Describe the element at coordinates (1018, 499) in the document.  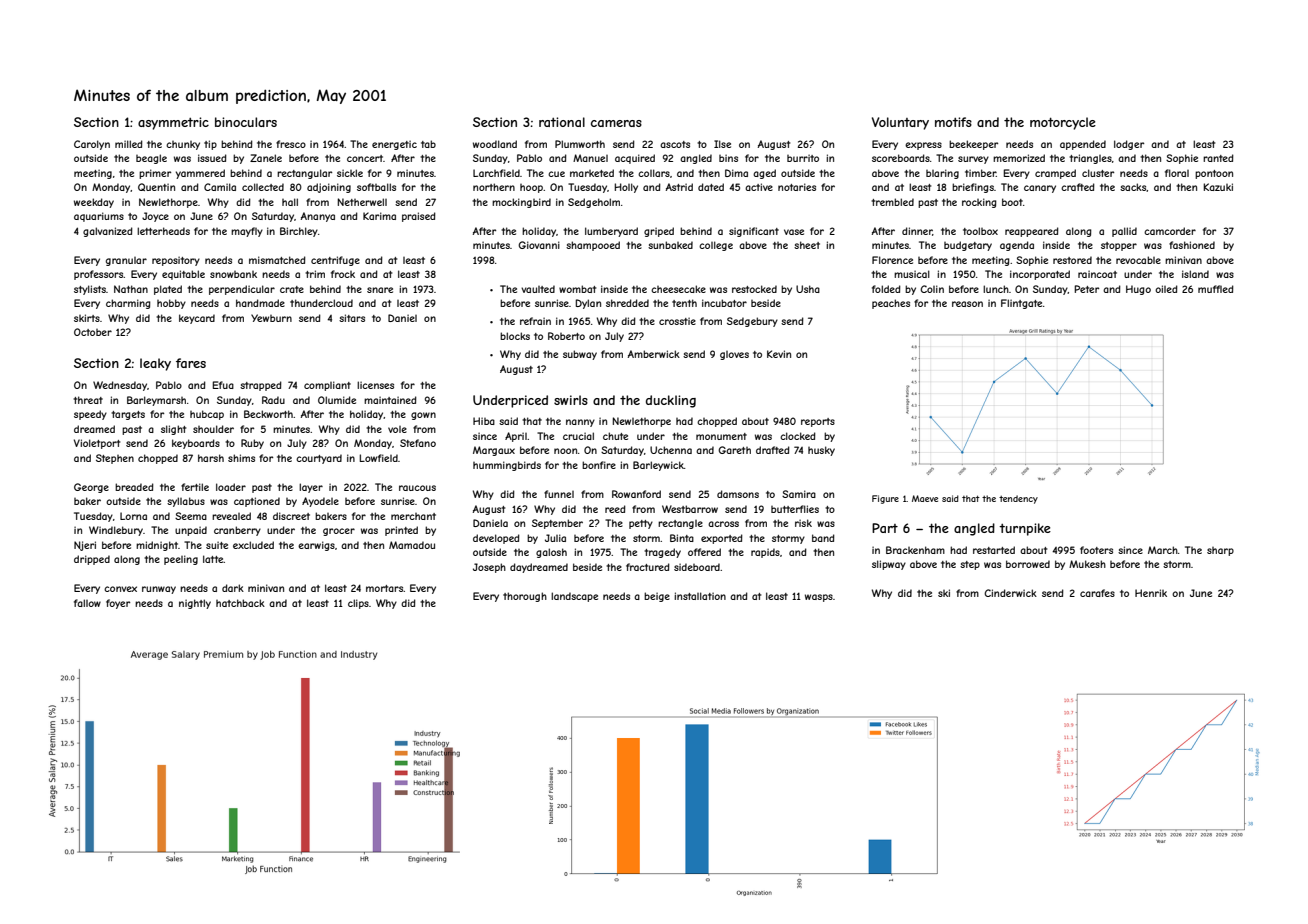
I see `tendency` at that location.
